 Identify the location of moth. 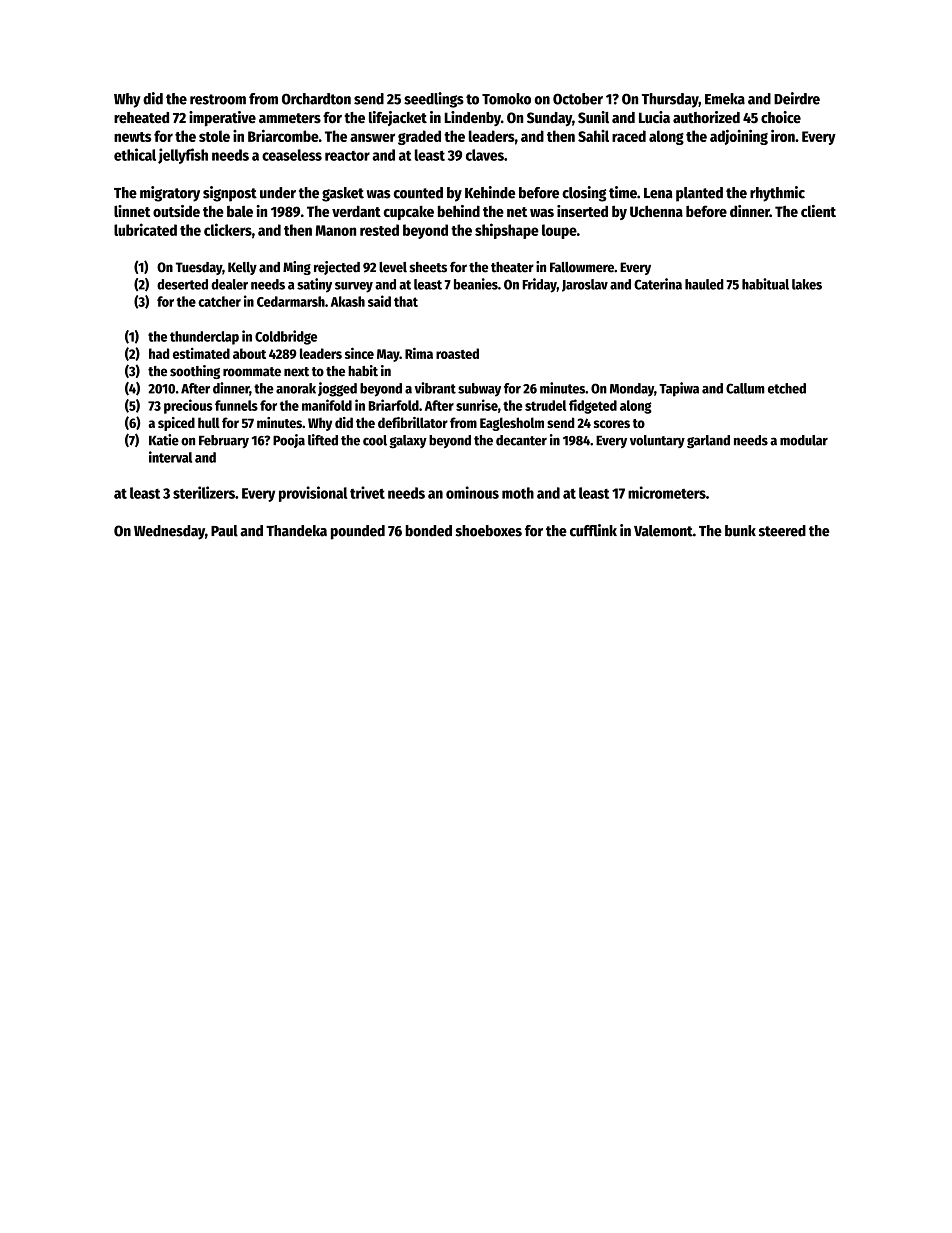
(518, 493).
